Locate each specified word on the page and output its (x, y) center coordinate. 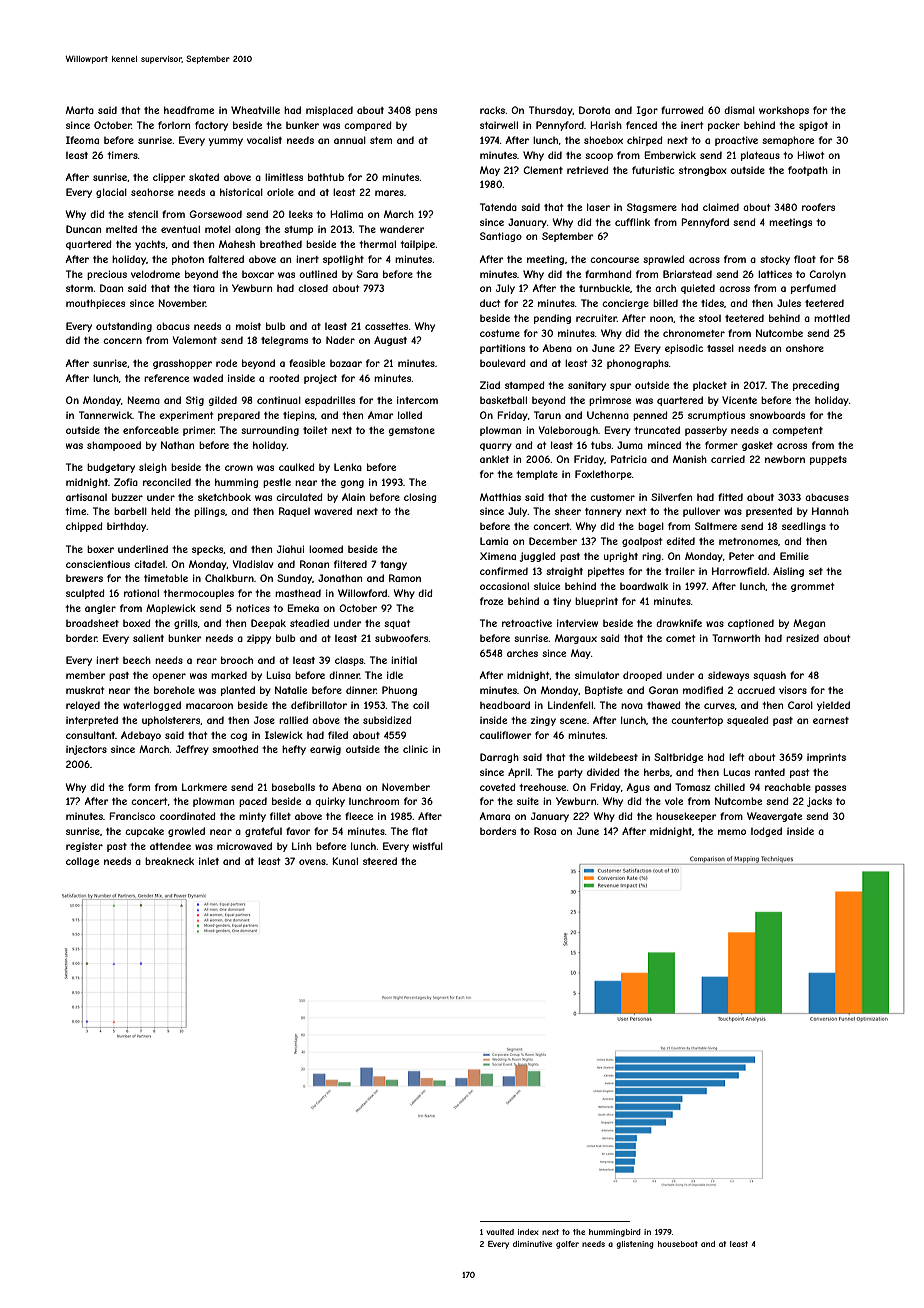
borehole (174, 690)
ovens (312, 862)
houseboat (678, 1244)
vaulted (500, 1232)
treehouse (542, 787)
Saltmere (716, 526)
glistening (635, 1245)
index (528, 1232)
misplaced (329, 111)
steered (380, 861)
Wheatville (255, 110)
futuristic (653, 170)
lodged (766, 832)
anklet (494, 459)
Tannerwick (105, 415)
